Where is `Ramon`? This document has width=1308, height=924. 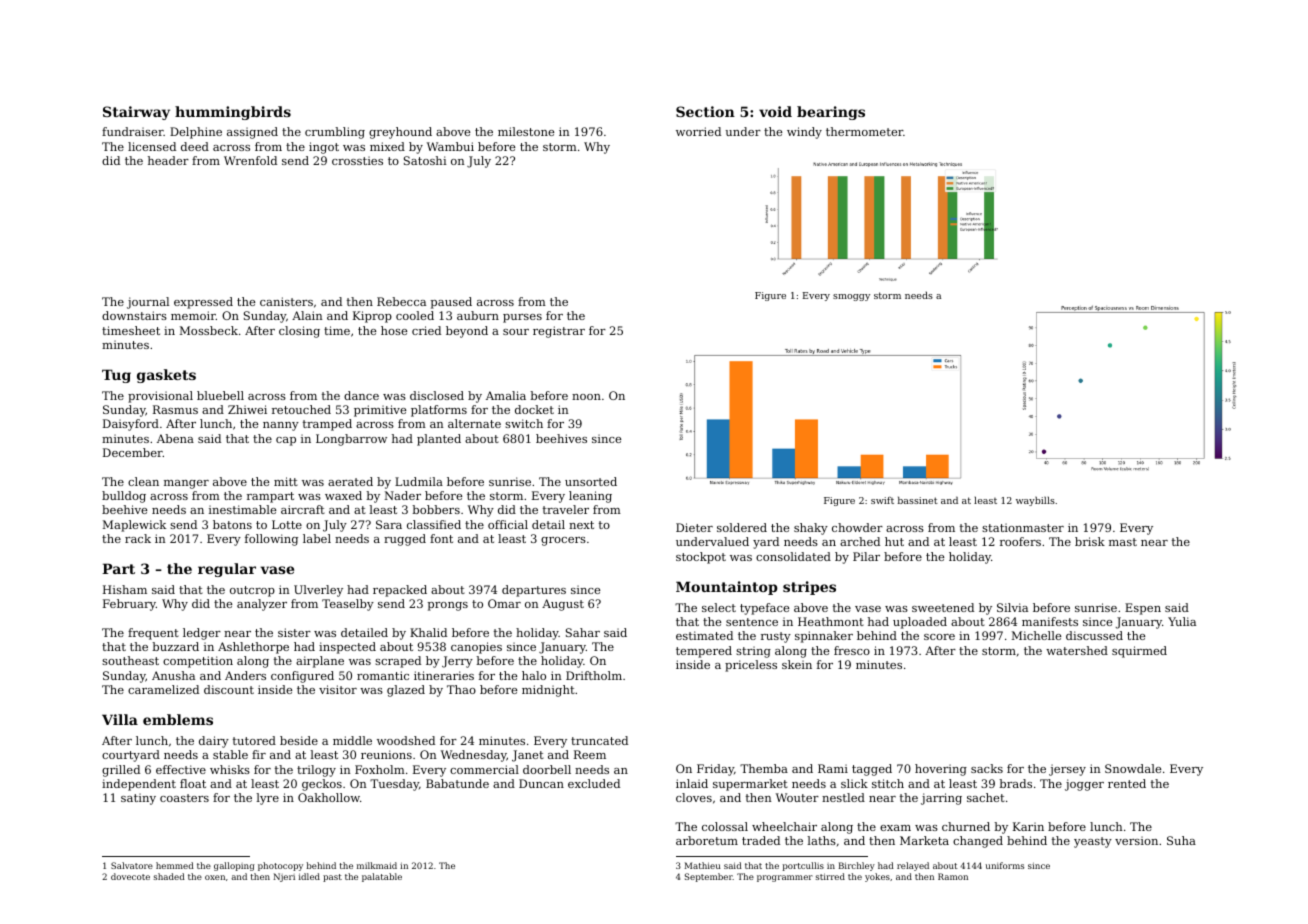
Ramon is located at coordinates (953, 876).
